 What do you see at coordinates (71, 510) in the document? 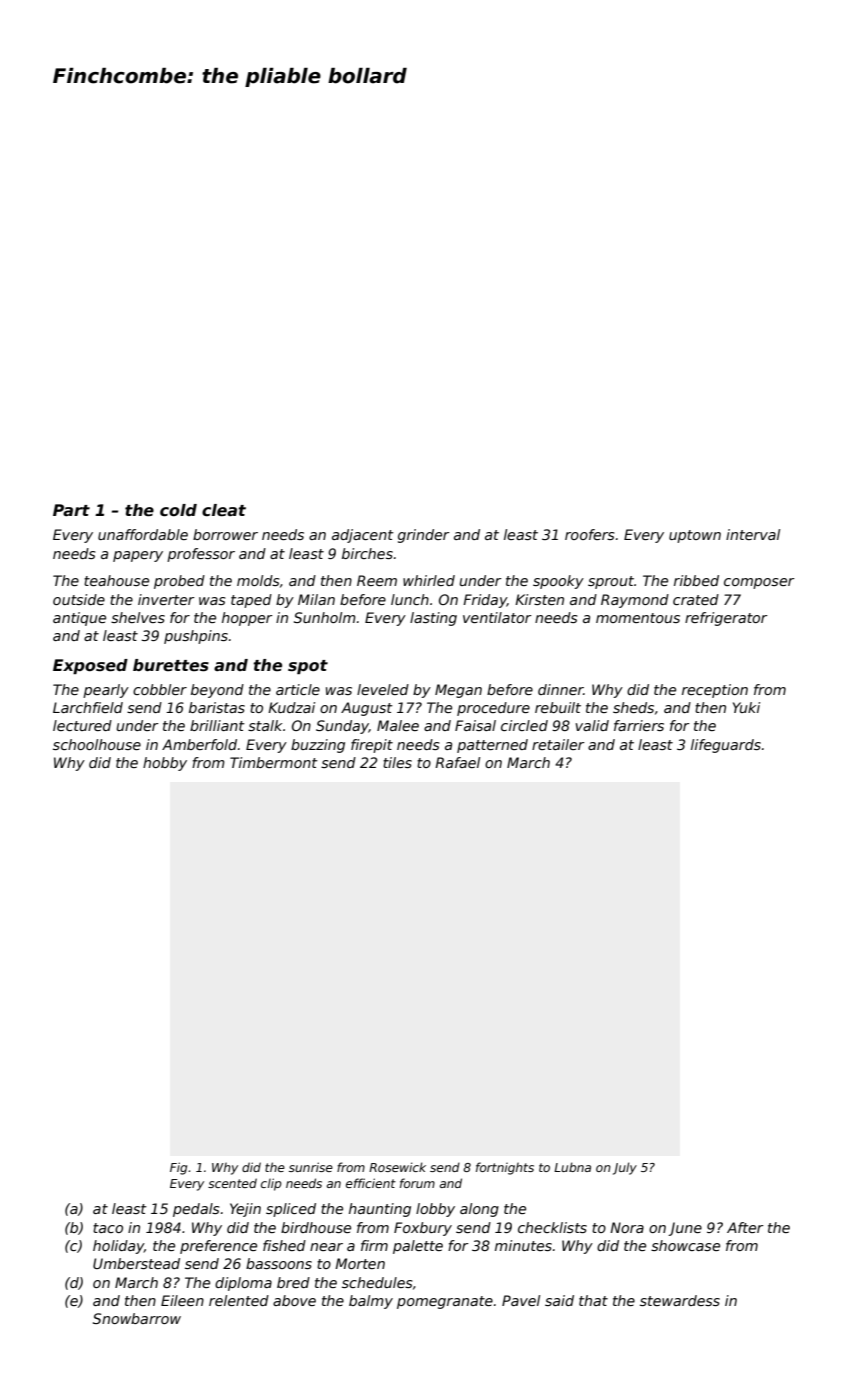
I see `Part` at bounding box center [71, 510].
